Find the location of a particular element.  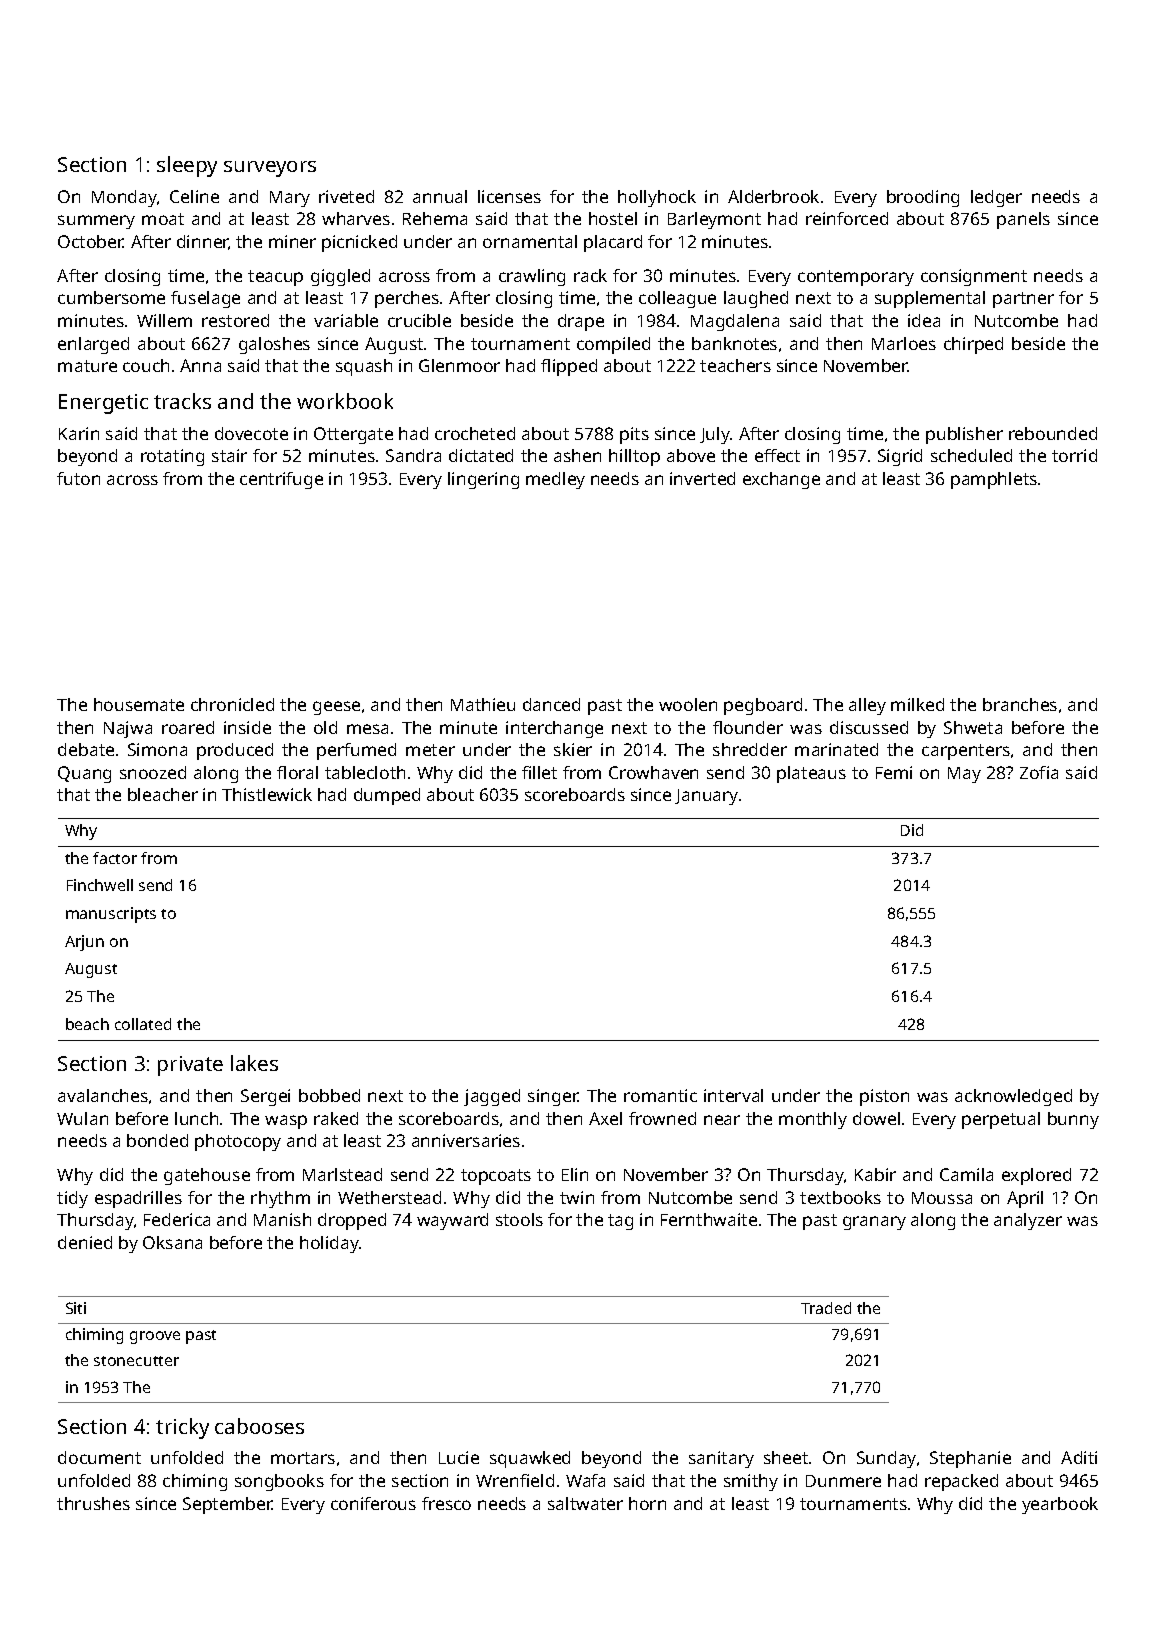

thrushes is located at coordinates (93, 1503).
